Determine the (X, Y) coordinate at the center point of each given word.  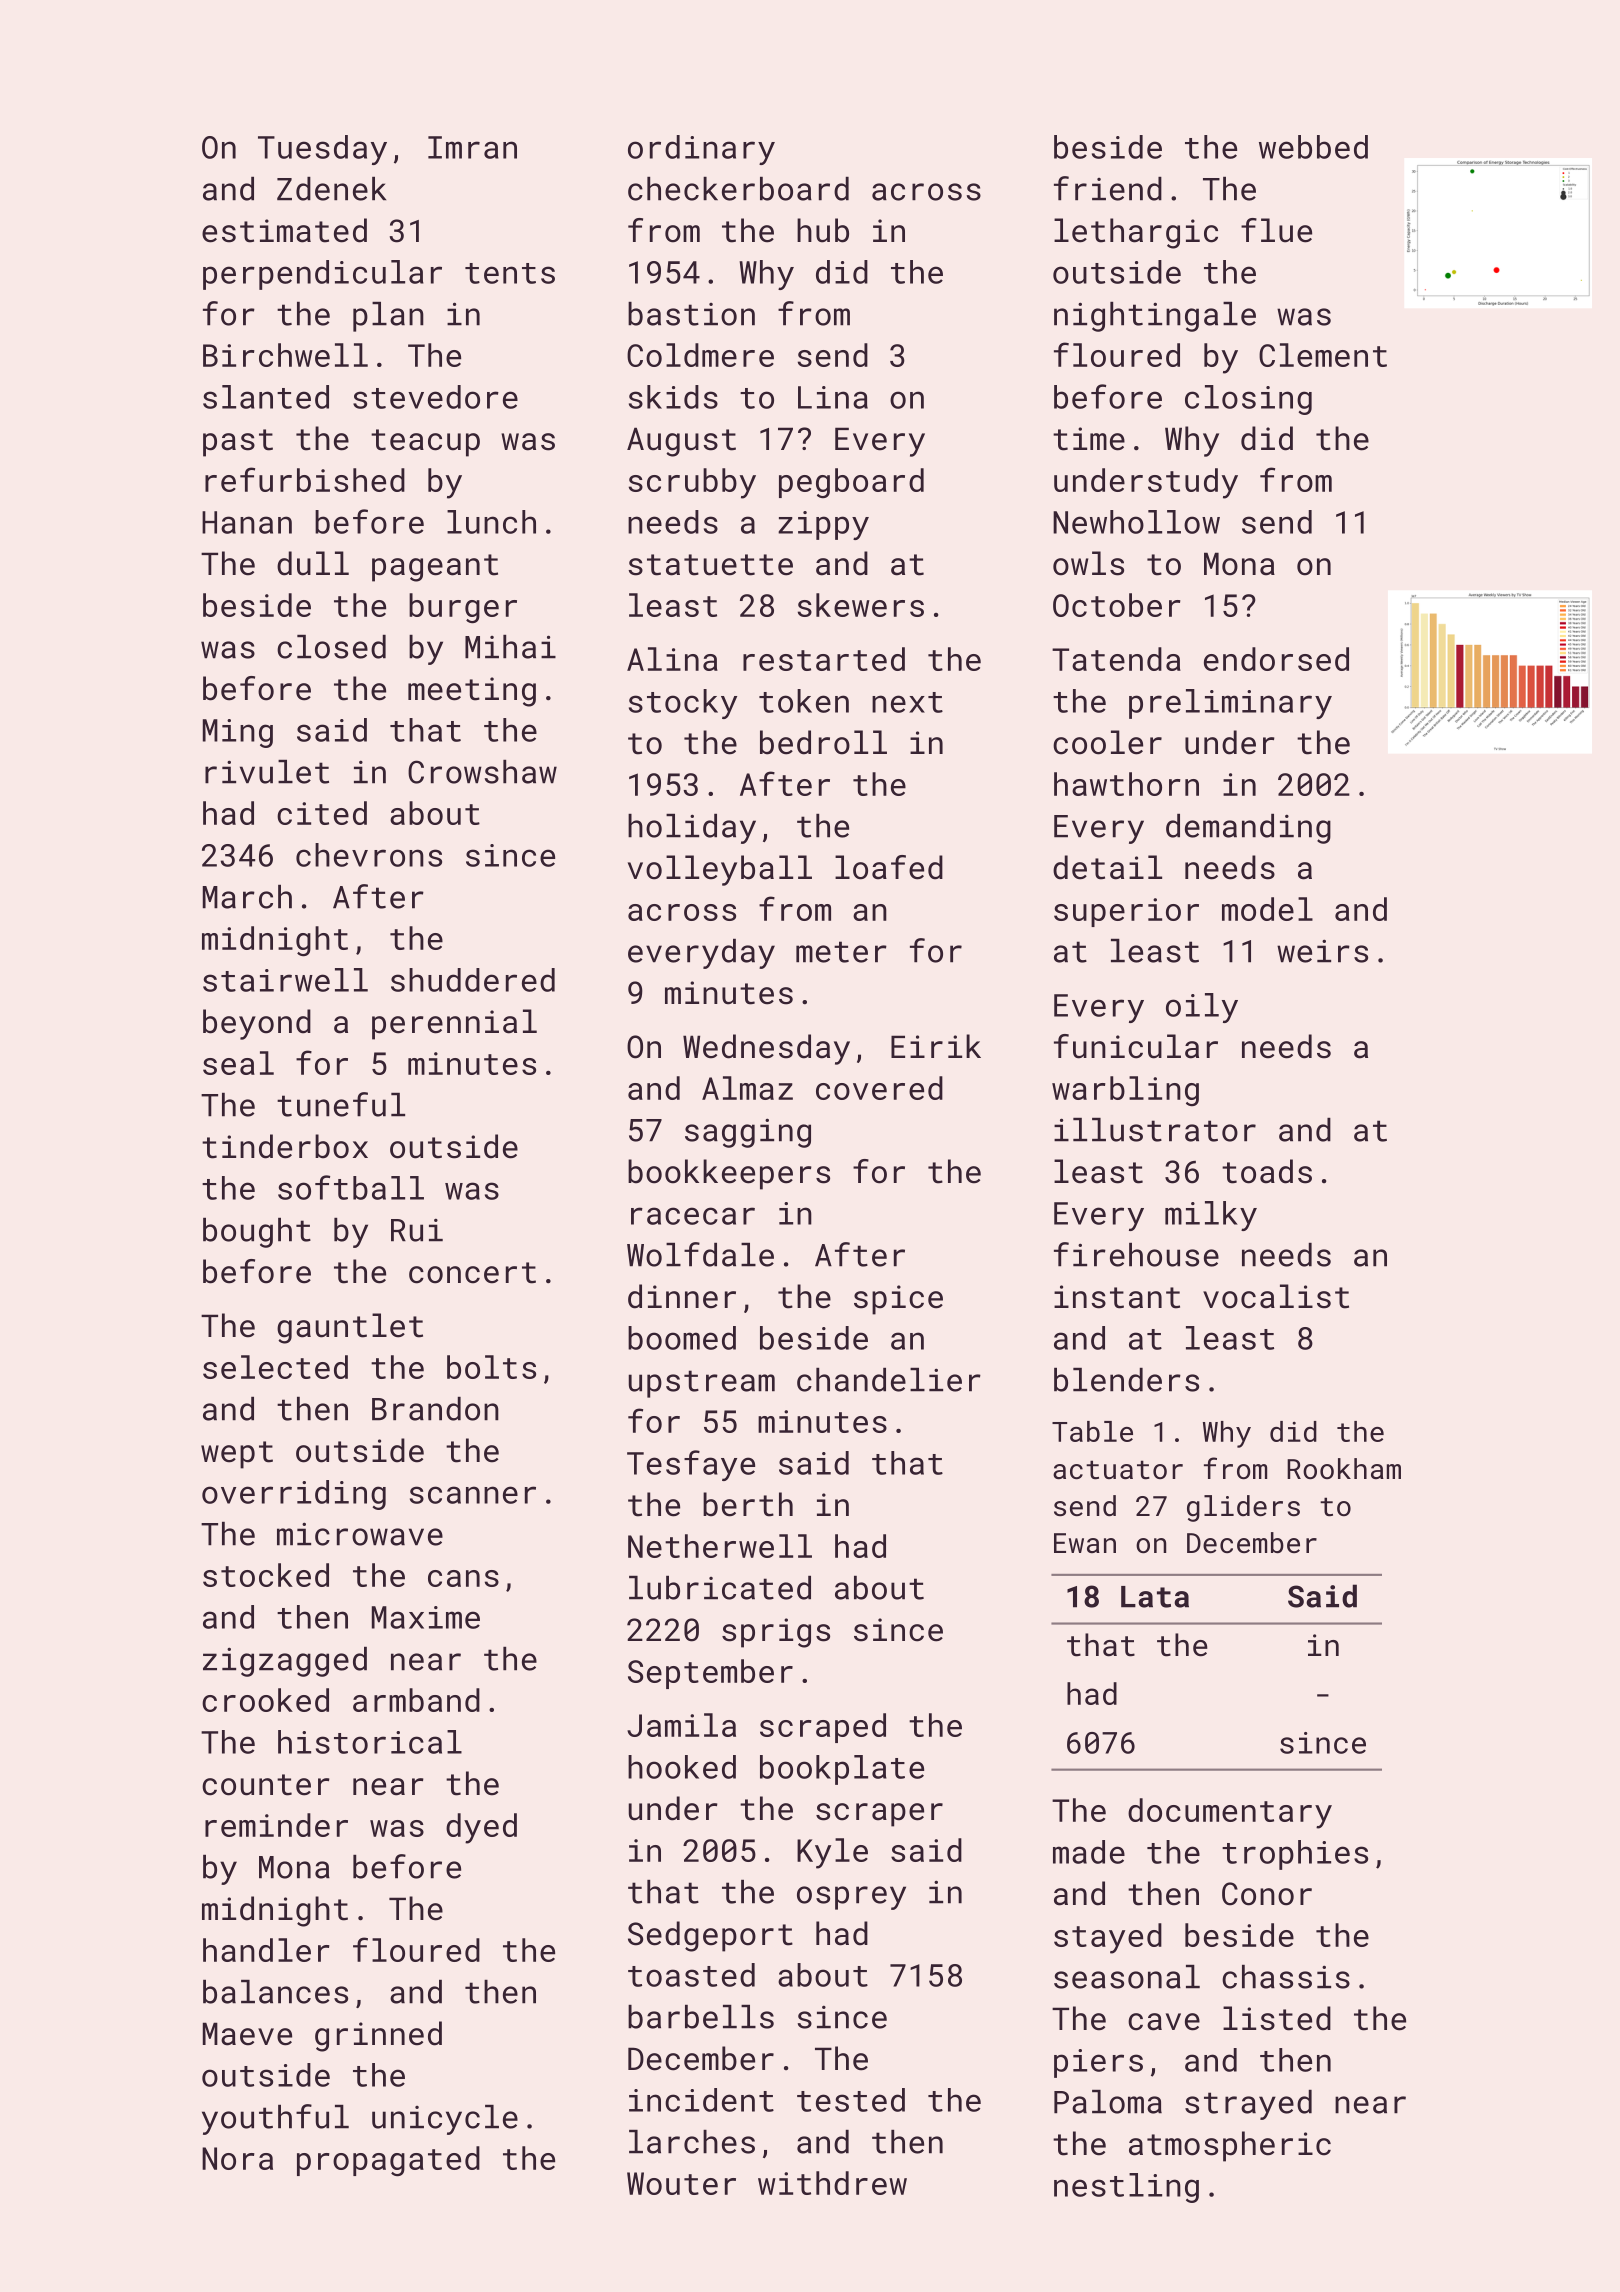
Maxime (426, 1617)
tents (510, 273)
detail (1107, 867)
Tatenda (1116, 659)
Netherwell (720, 1546)
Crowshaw (482, 772)
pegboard (851, 483)
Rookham (1344, 1468)
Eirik (936, 1046)
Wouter (681, 2183)
